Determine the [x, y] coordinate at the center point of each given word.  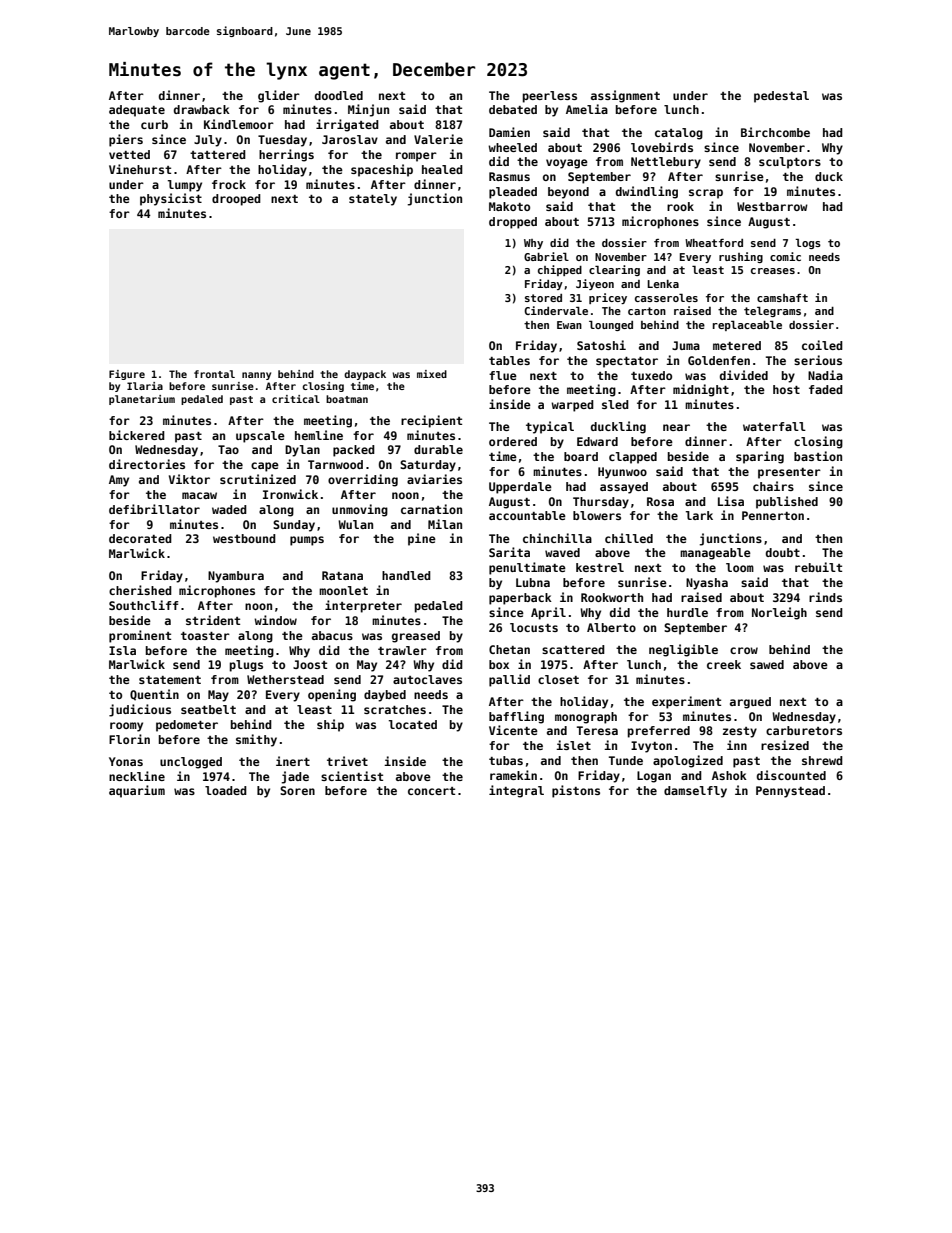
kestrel [600, 567]
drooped [236, 200]
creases [773, 271]
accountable [527, 515]
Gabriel [546, 256]
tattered [218, 154]
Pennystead [790, 792]
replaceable [747, 325]
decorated [140, 538]
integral [516, 791]
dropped [513, 223]
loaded [226, 790]
